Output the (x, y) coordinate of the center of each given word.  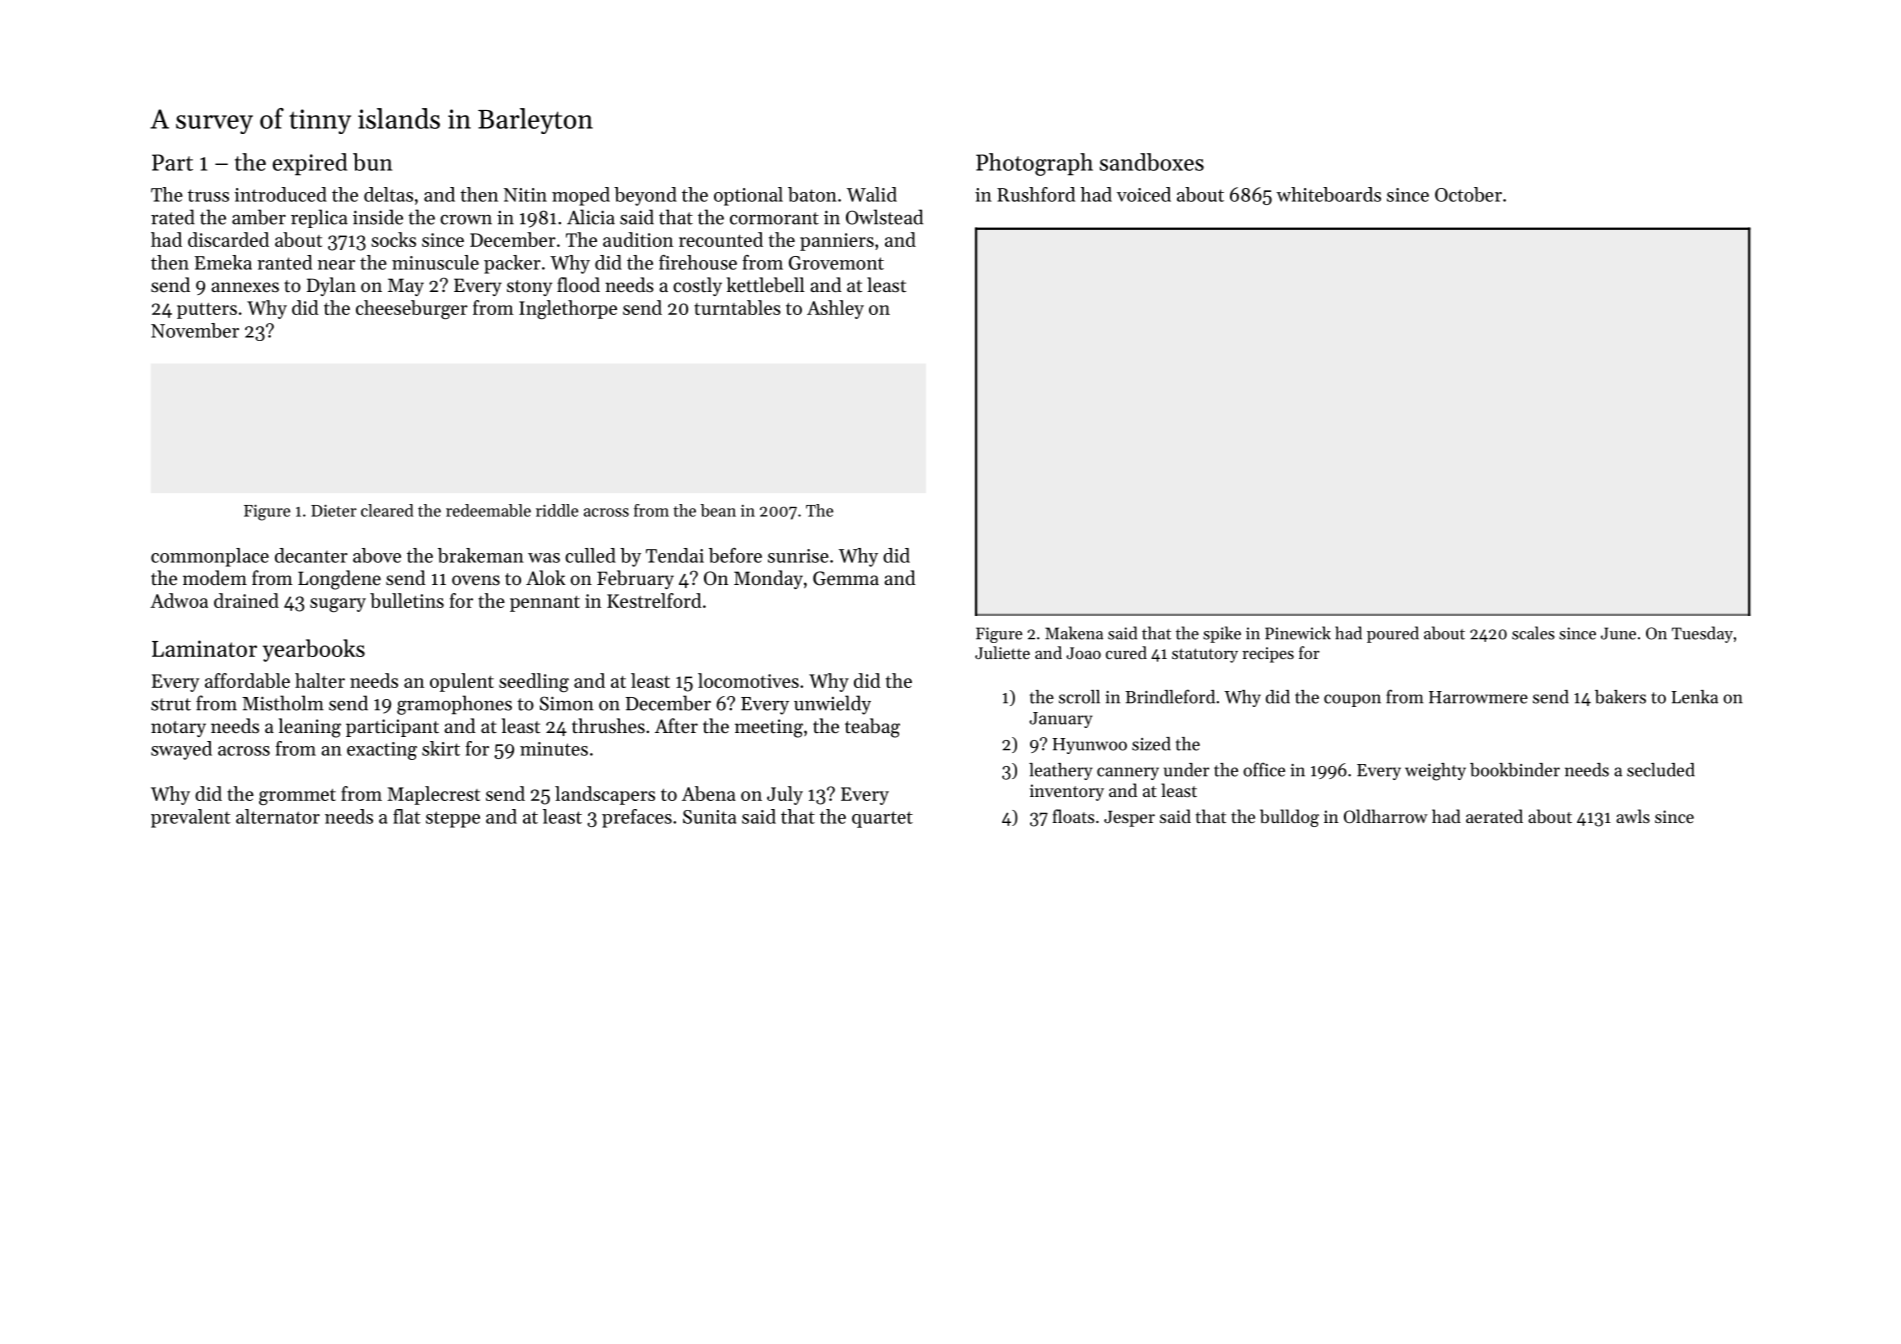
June (1618, 633)
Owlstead (884, 217)
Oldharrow (1386, 816)
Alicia (591, 217)
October (1468, 194)
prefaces (637, 818)
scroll (1079, 697)
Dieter (334, 510)
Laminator (204, 648)
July (785, 795)
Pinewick (1298, 633)
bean (718, 510)
